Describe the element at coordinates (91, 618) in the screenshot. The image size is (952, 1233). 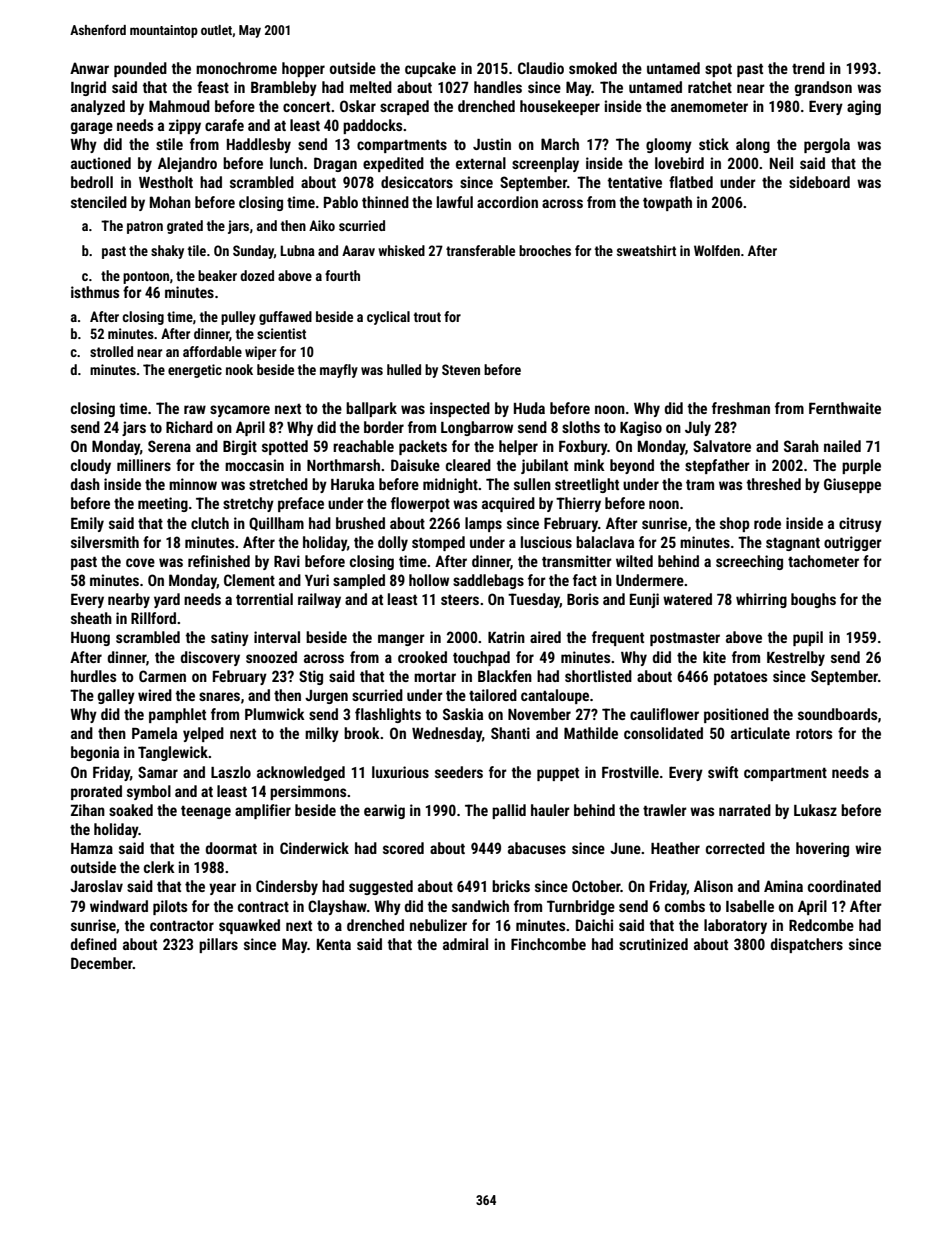
I see `sheath` at that location.
